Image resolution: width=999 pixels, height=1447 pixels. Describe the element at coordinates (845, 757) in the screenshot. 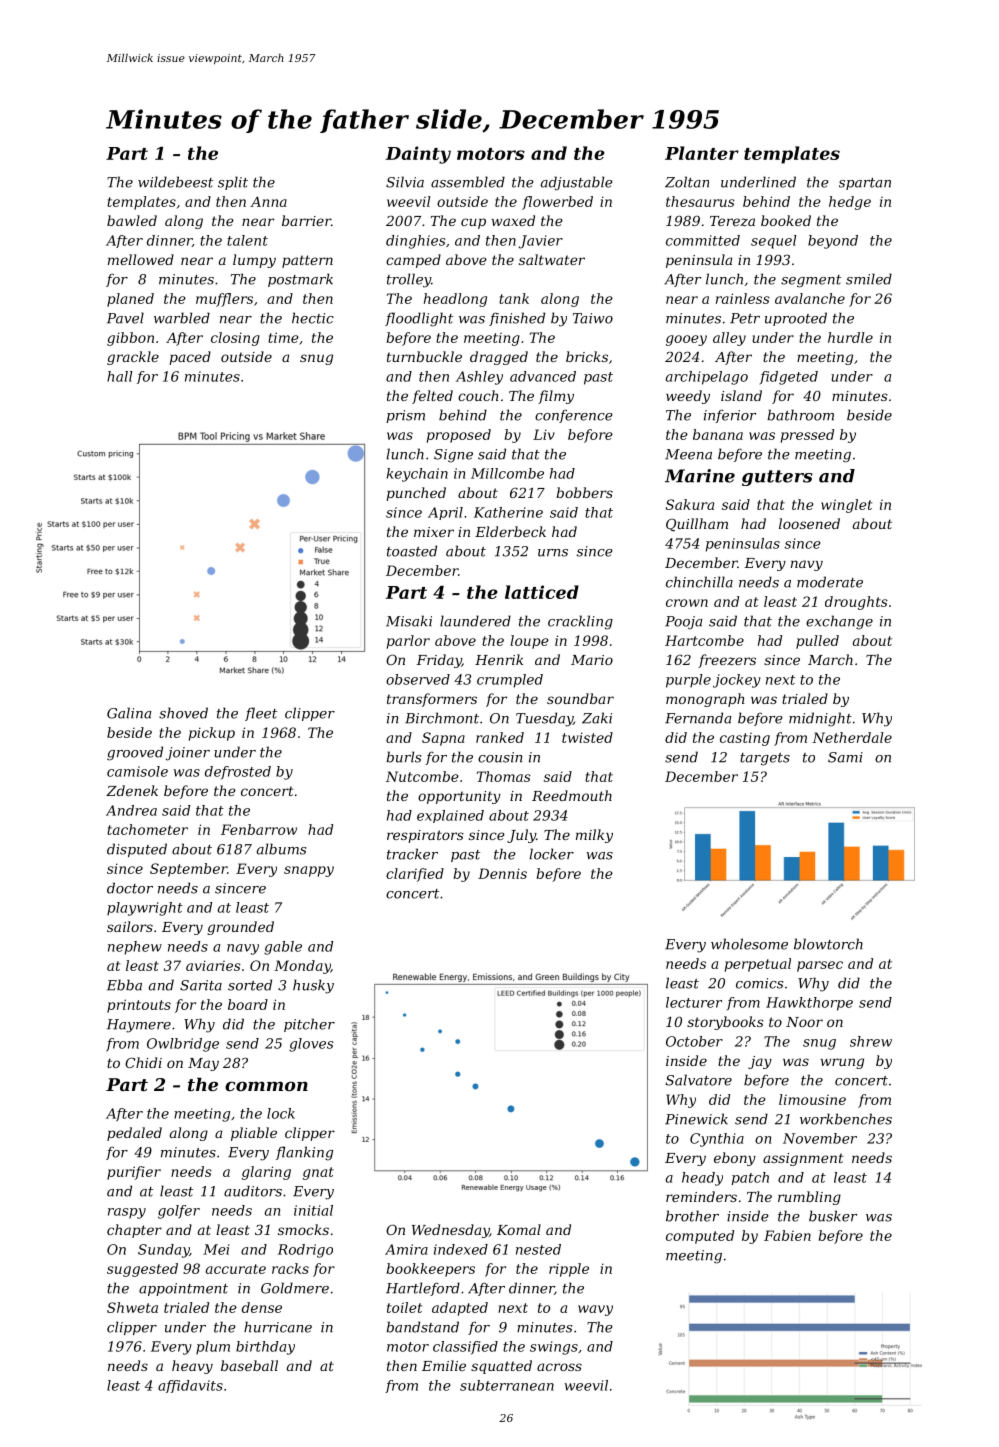

I see `Sami` at that location.
